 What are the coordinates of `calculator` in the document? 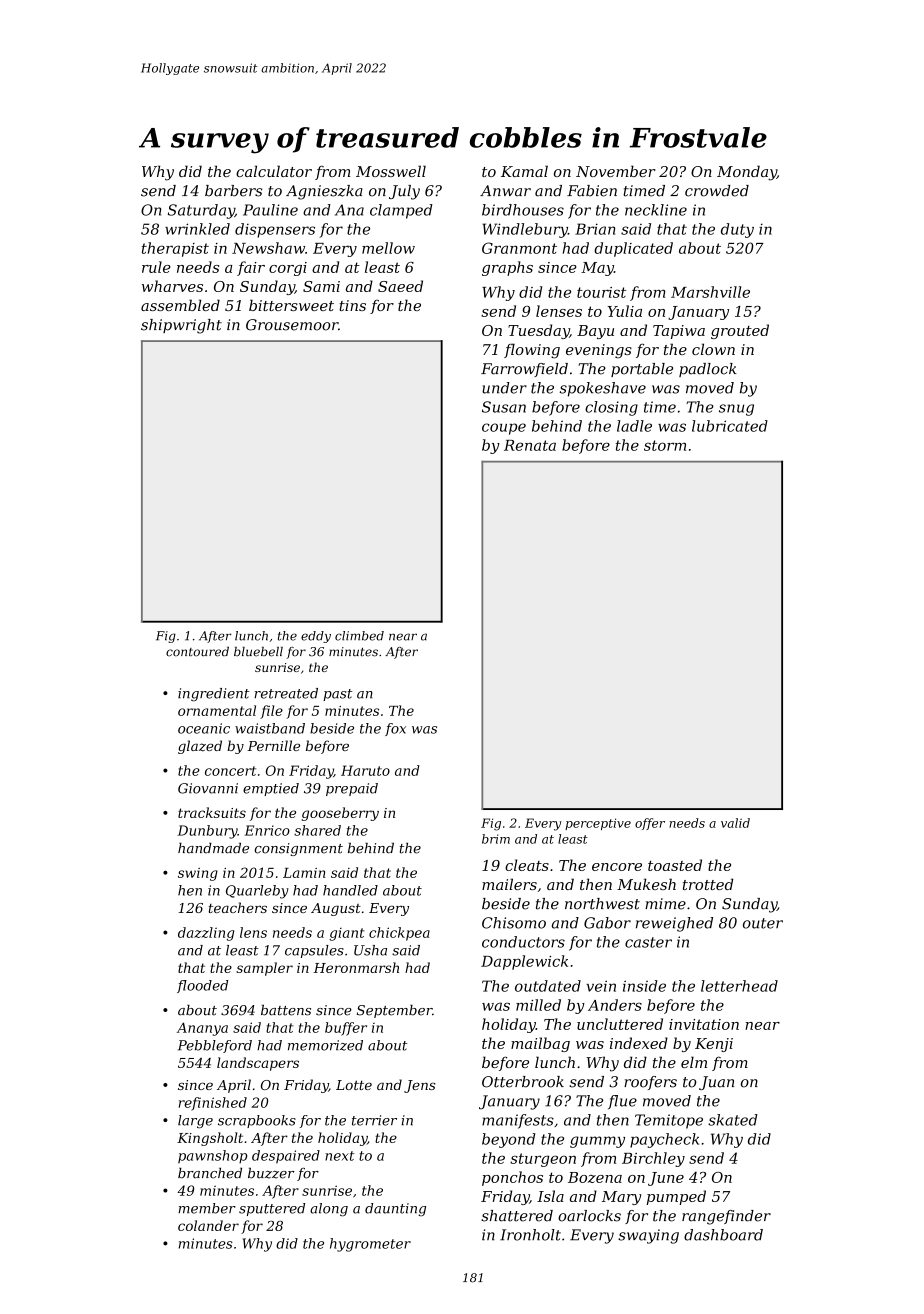 It's located at (274, 171).
